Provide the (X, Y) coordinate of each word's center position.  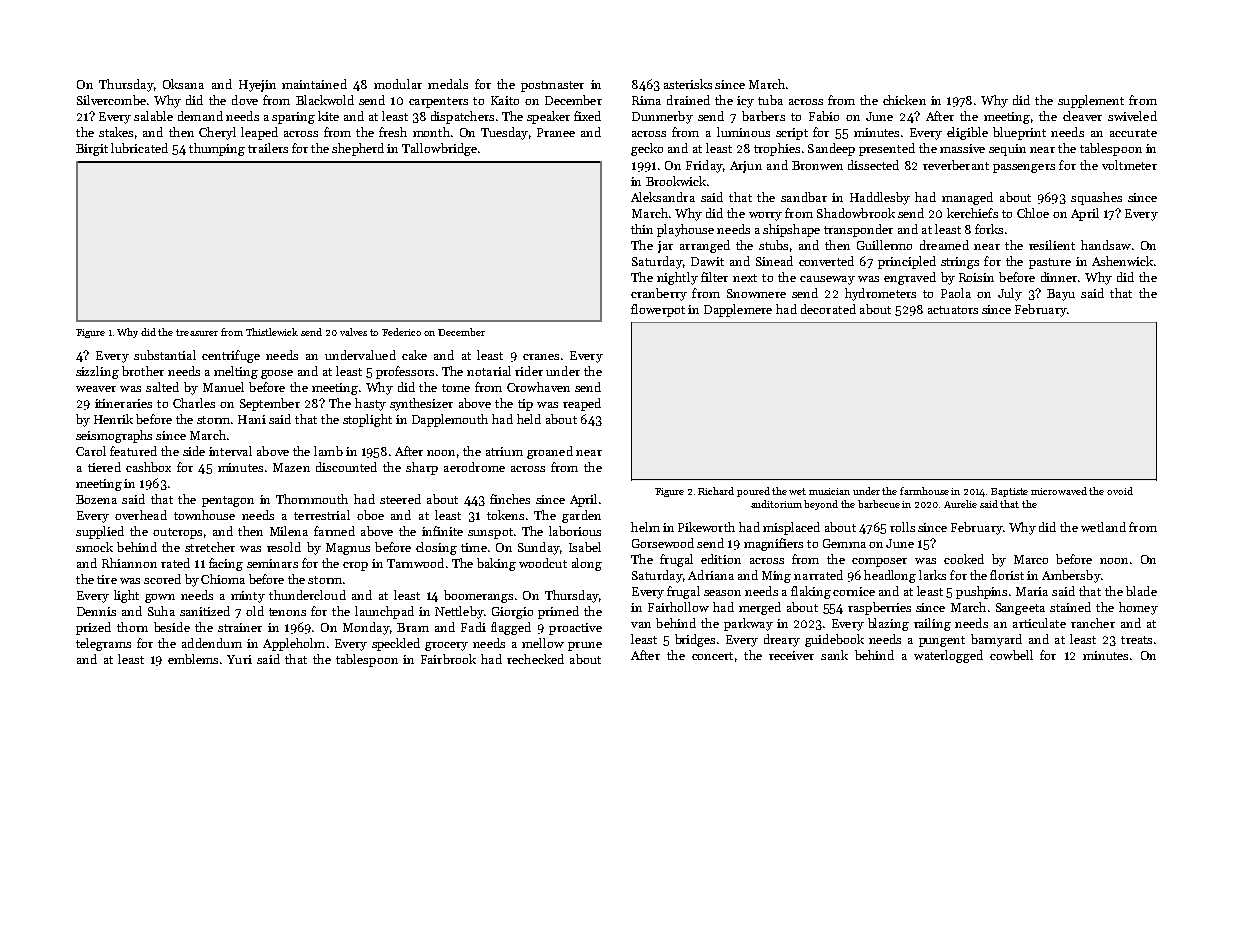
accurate (1133, 133)
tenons (287, 612)
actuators (953, 310)
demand (200, 116)
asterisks (688, 84)
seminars (272, 563)
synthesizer (421, 404)
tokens (505, 515)
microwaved (1059, 491)
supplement (1091, 101)
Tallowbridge (439, 149)
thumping (217, 149)
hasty (370, 404)
